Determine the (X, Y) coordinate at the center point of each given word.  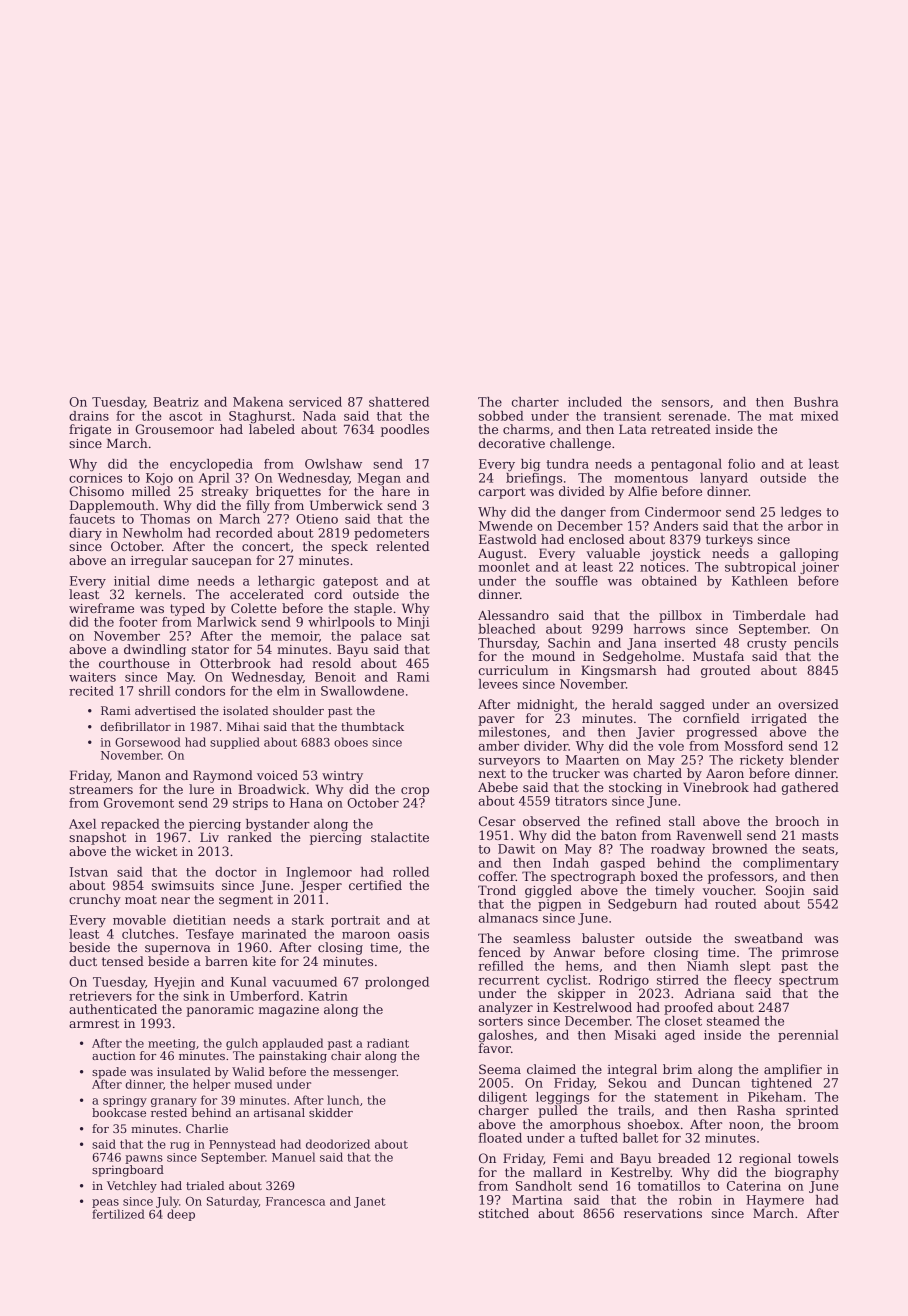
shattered (399, 402)
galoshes (506, 1036)
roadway (678, 850)
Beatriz (176, 402)
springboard (128, 1171)
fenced (500, 952)
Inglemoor (319, 873)
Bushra (816, 402)
